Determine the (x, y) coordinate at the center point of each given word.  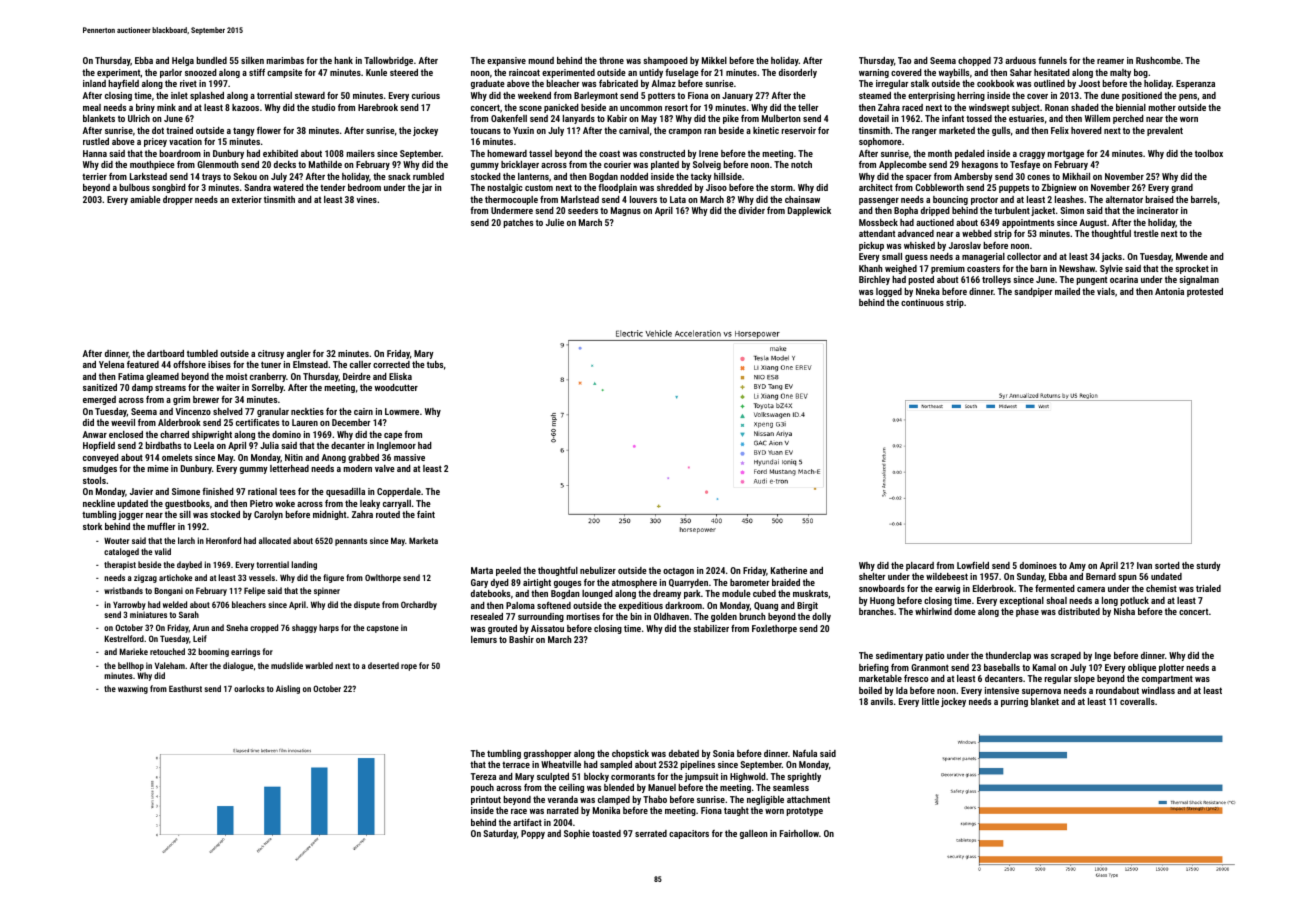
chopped (974, 61)
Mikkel (714, 60)
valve (385, 468)
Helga (183, 61)
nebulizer (598, 570)
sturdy (1208, 566)
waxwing (133, 689)
